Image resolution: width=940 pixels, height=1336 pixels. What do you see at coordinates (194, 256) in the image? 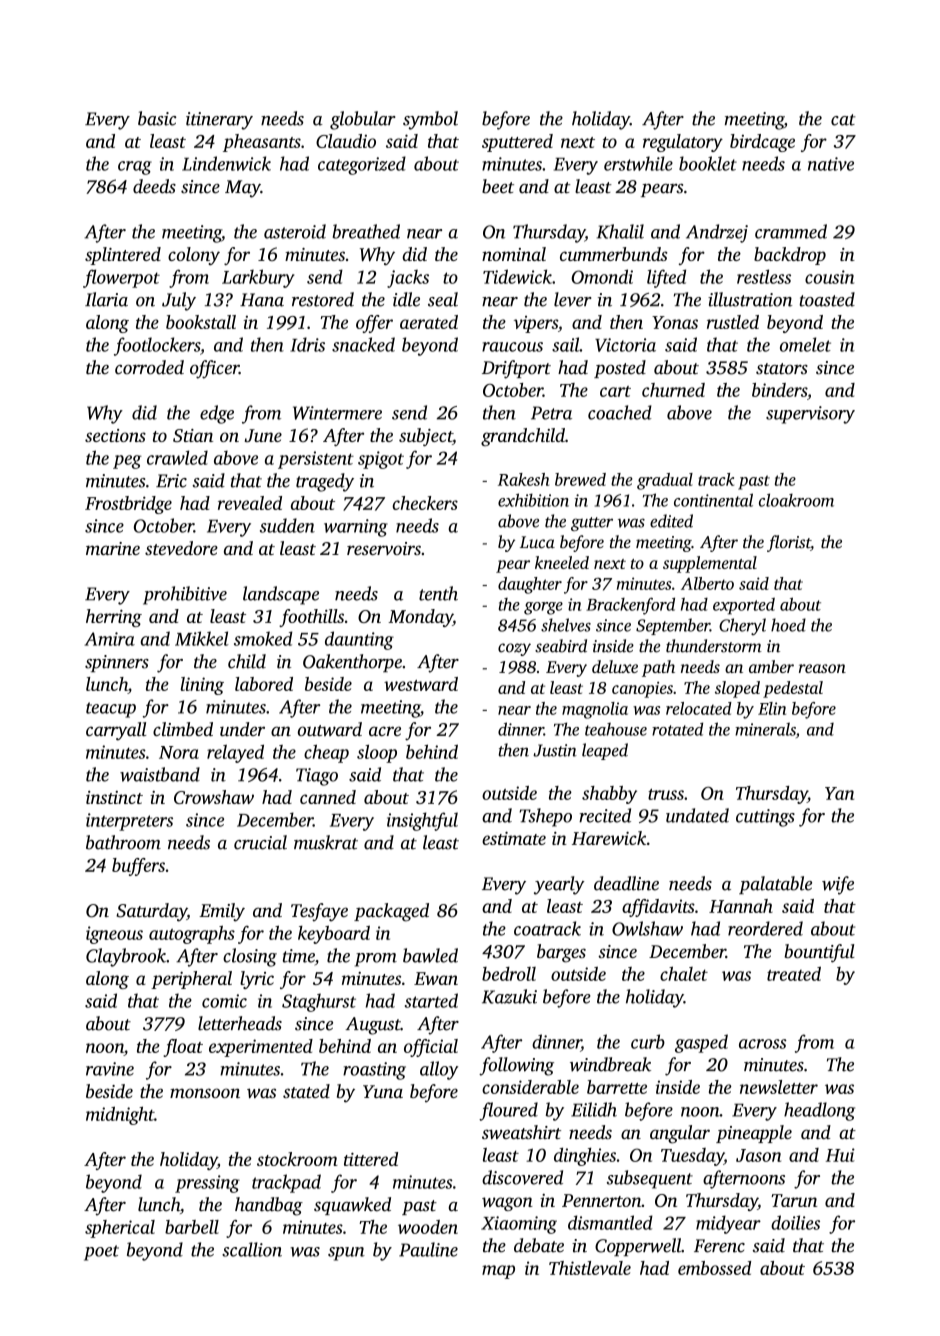
I see `colony` at bounding box center [194, 256].
